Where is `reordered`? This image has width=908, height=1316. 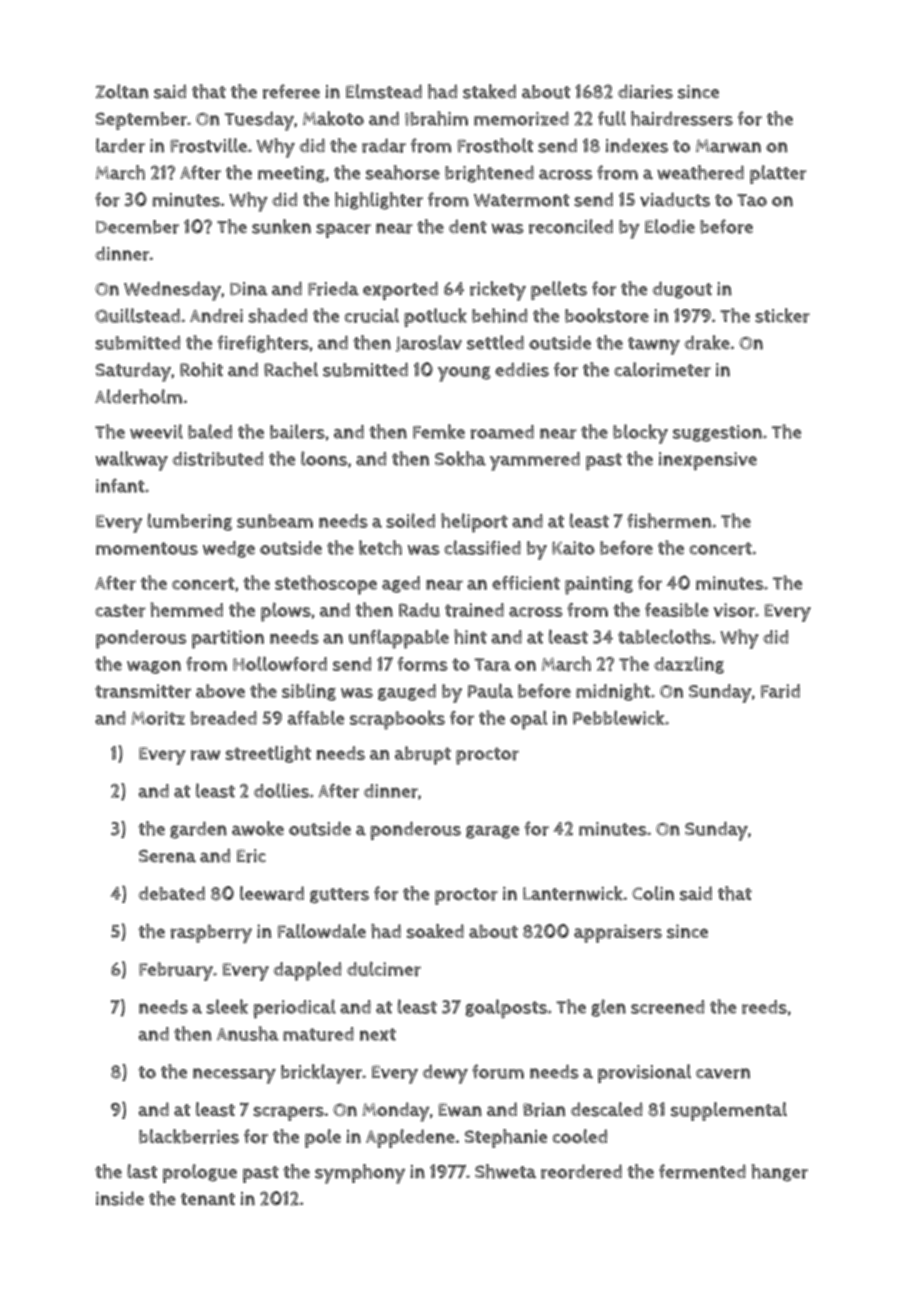
reordered is located at coordinates (581, 1171).
